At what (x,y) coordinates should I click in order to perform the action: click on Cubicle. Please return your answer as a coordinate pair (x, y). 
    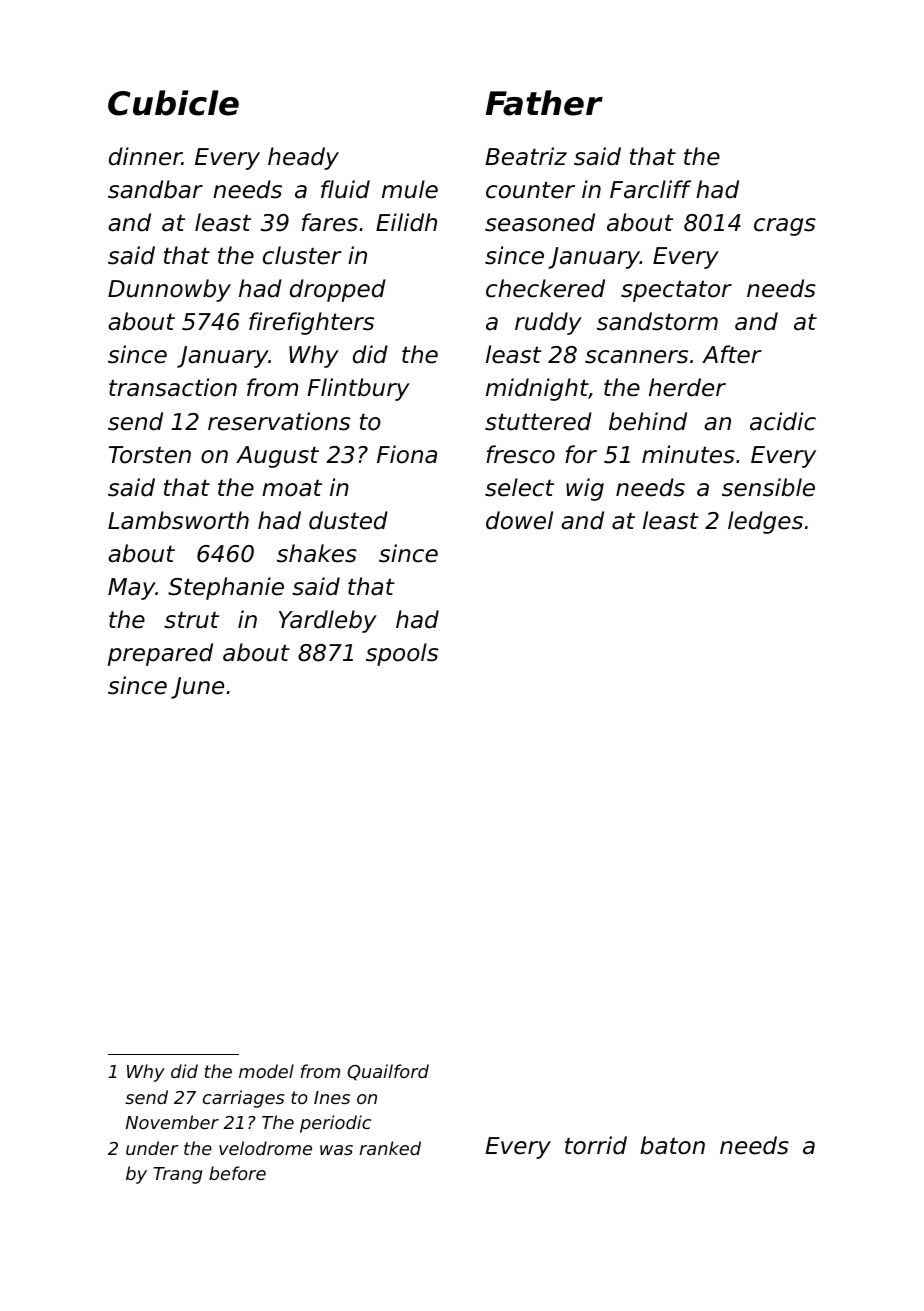
    Looking at the image, I should click on (173, 103).
